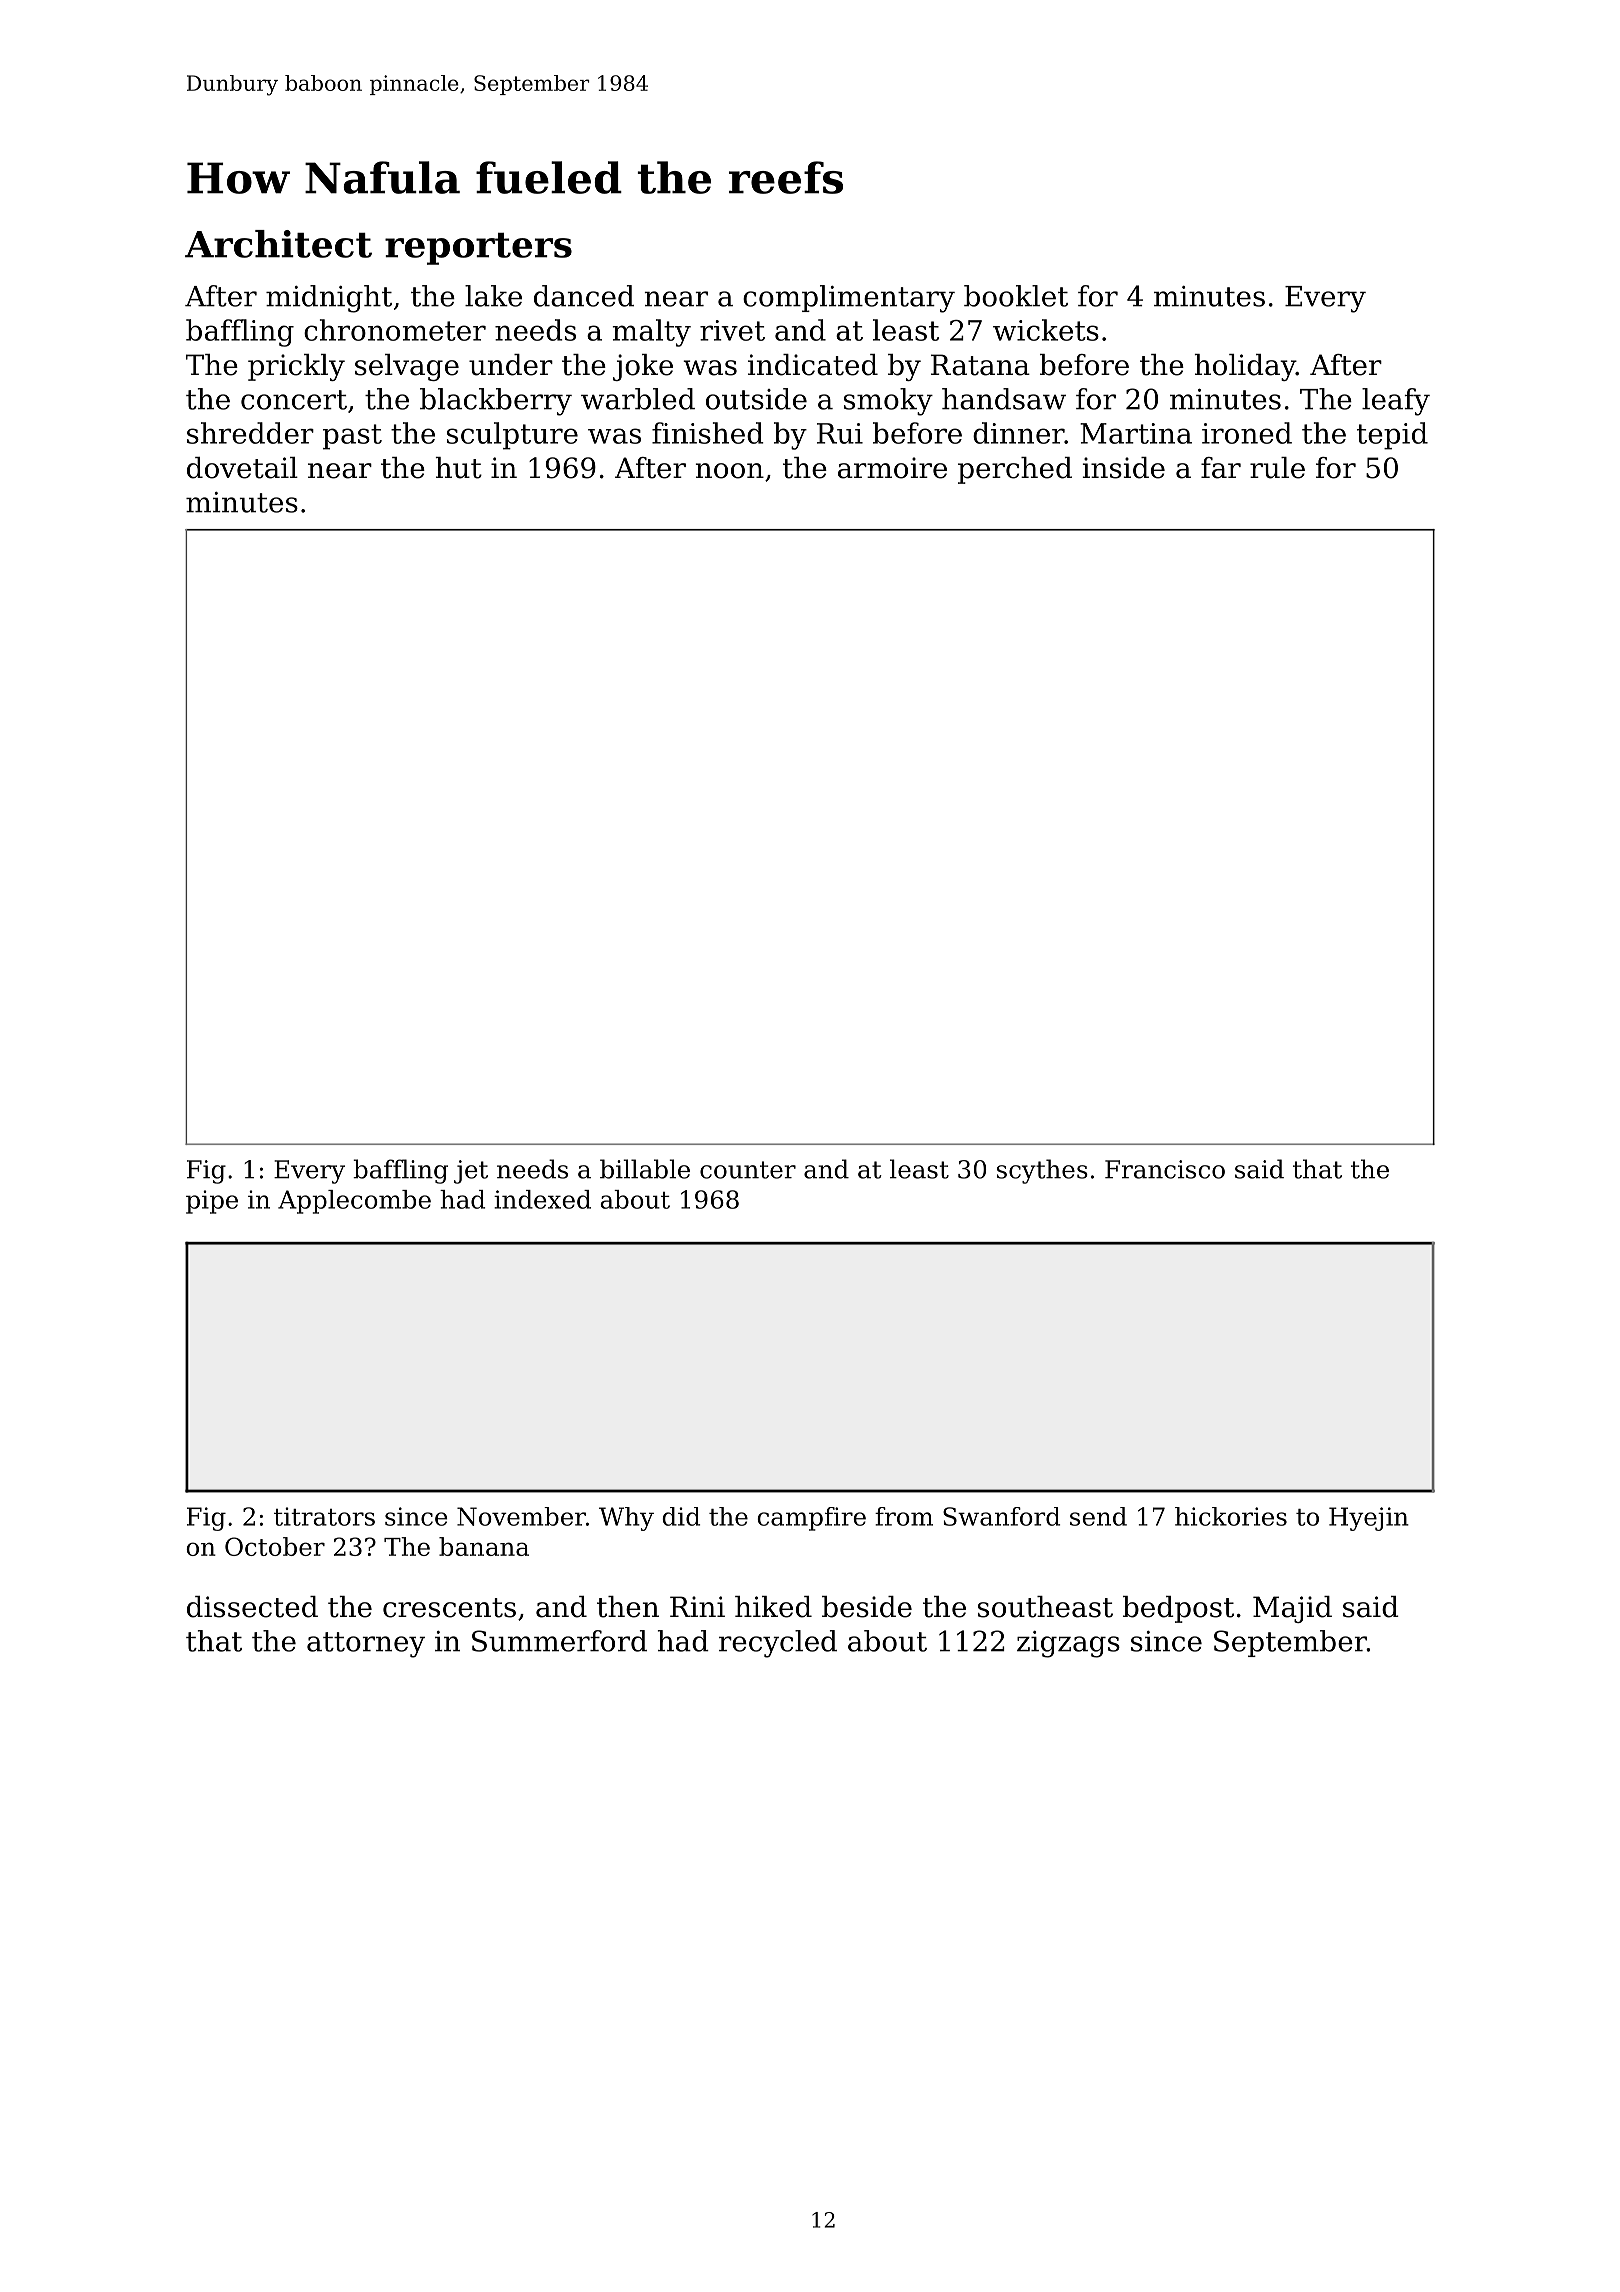 The width and height of the screenshot is (1620, 2292). Describe the element at coordinates (1292, 1609) in the screenshot. I see `Majid` at that location.
